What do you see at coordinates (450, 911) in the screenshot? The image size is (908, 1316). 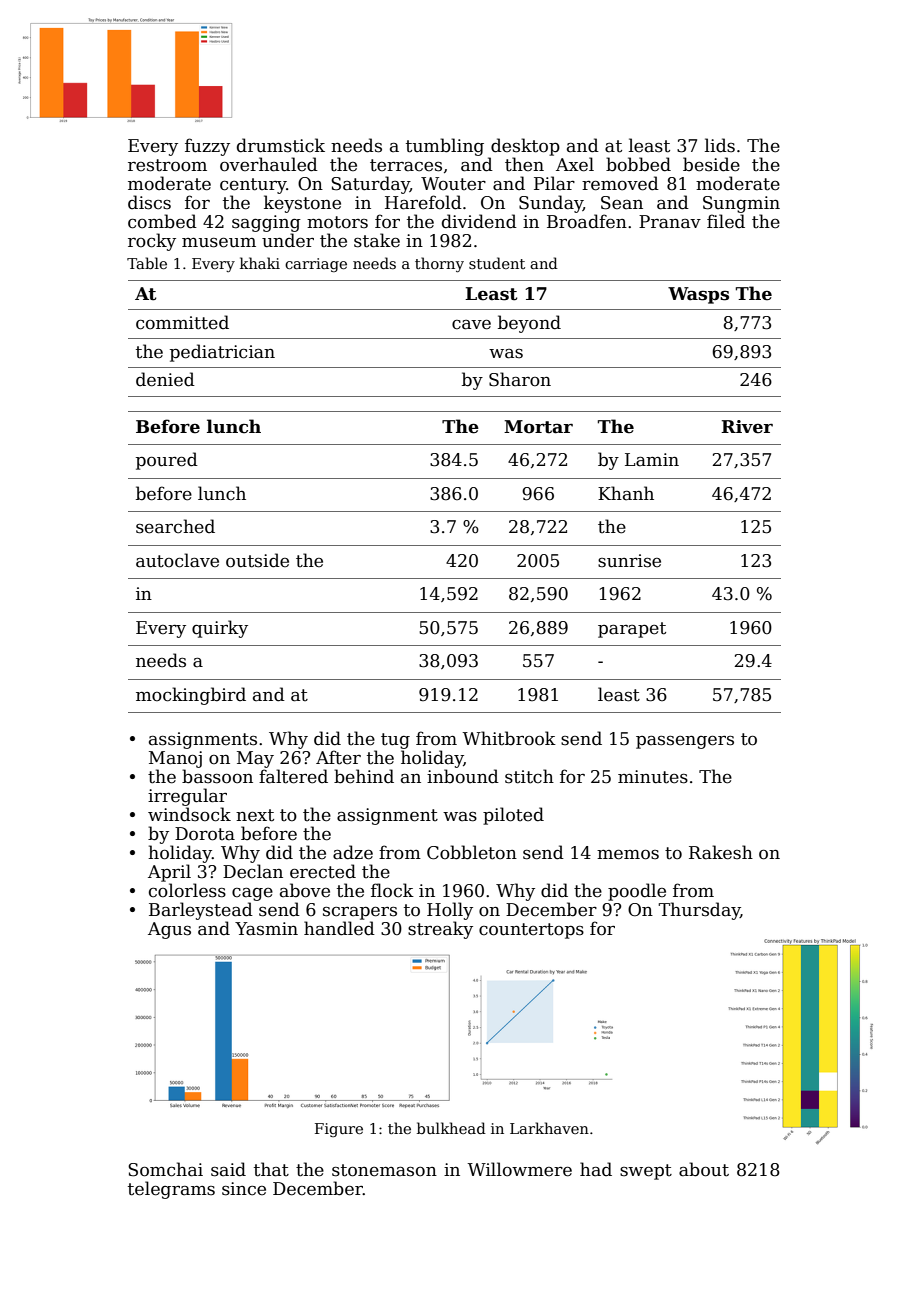 I see `Holly` at bounding box center [450, 911].
